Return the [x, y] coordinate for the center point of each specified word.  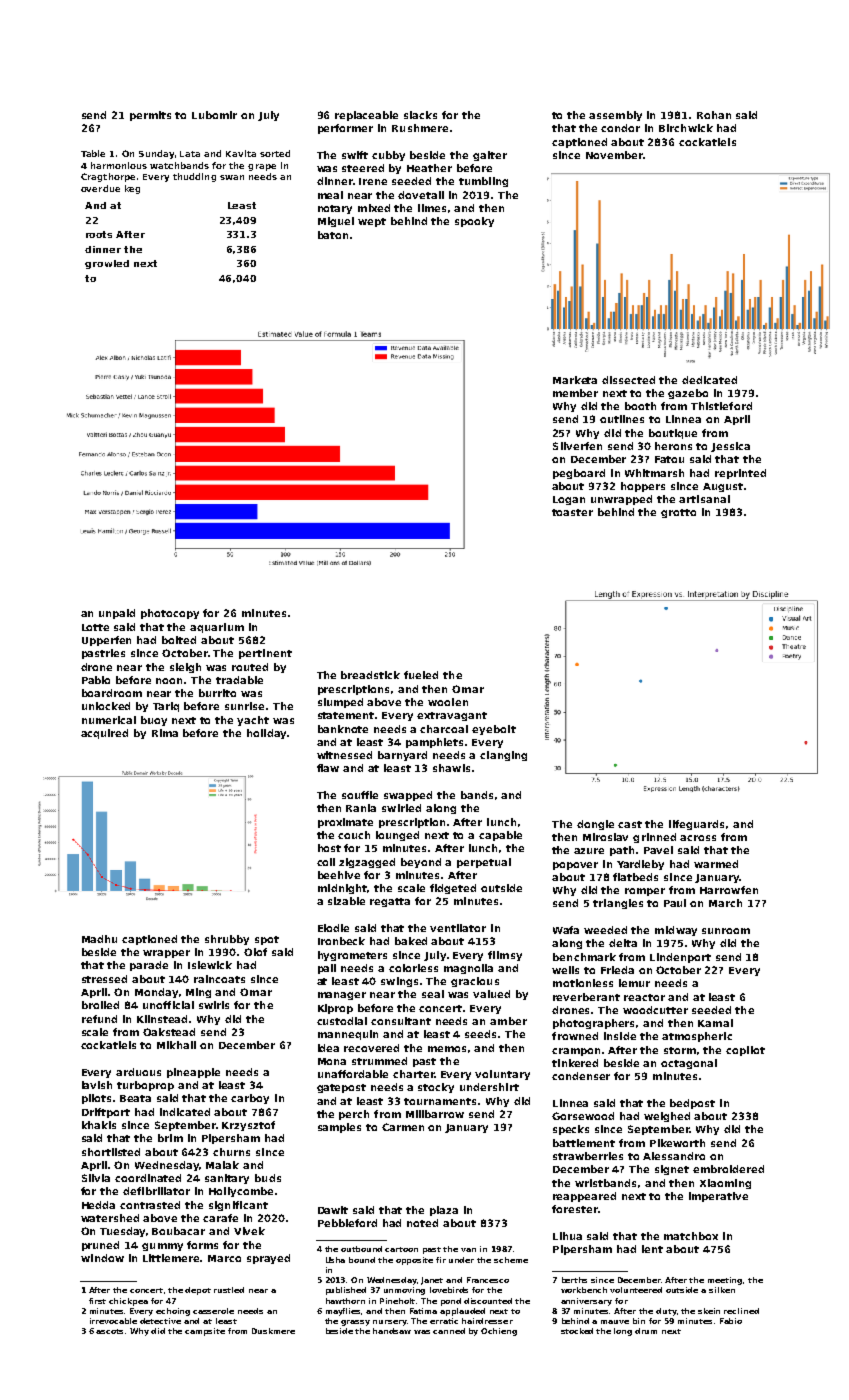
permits [150, 116]
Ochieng [499, 1332]
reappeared [584, 1197]
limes [432, 208]
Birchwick [686, 128]
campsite [205, 1332]
